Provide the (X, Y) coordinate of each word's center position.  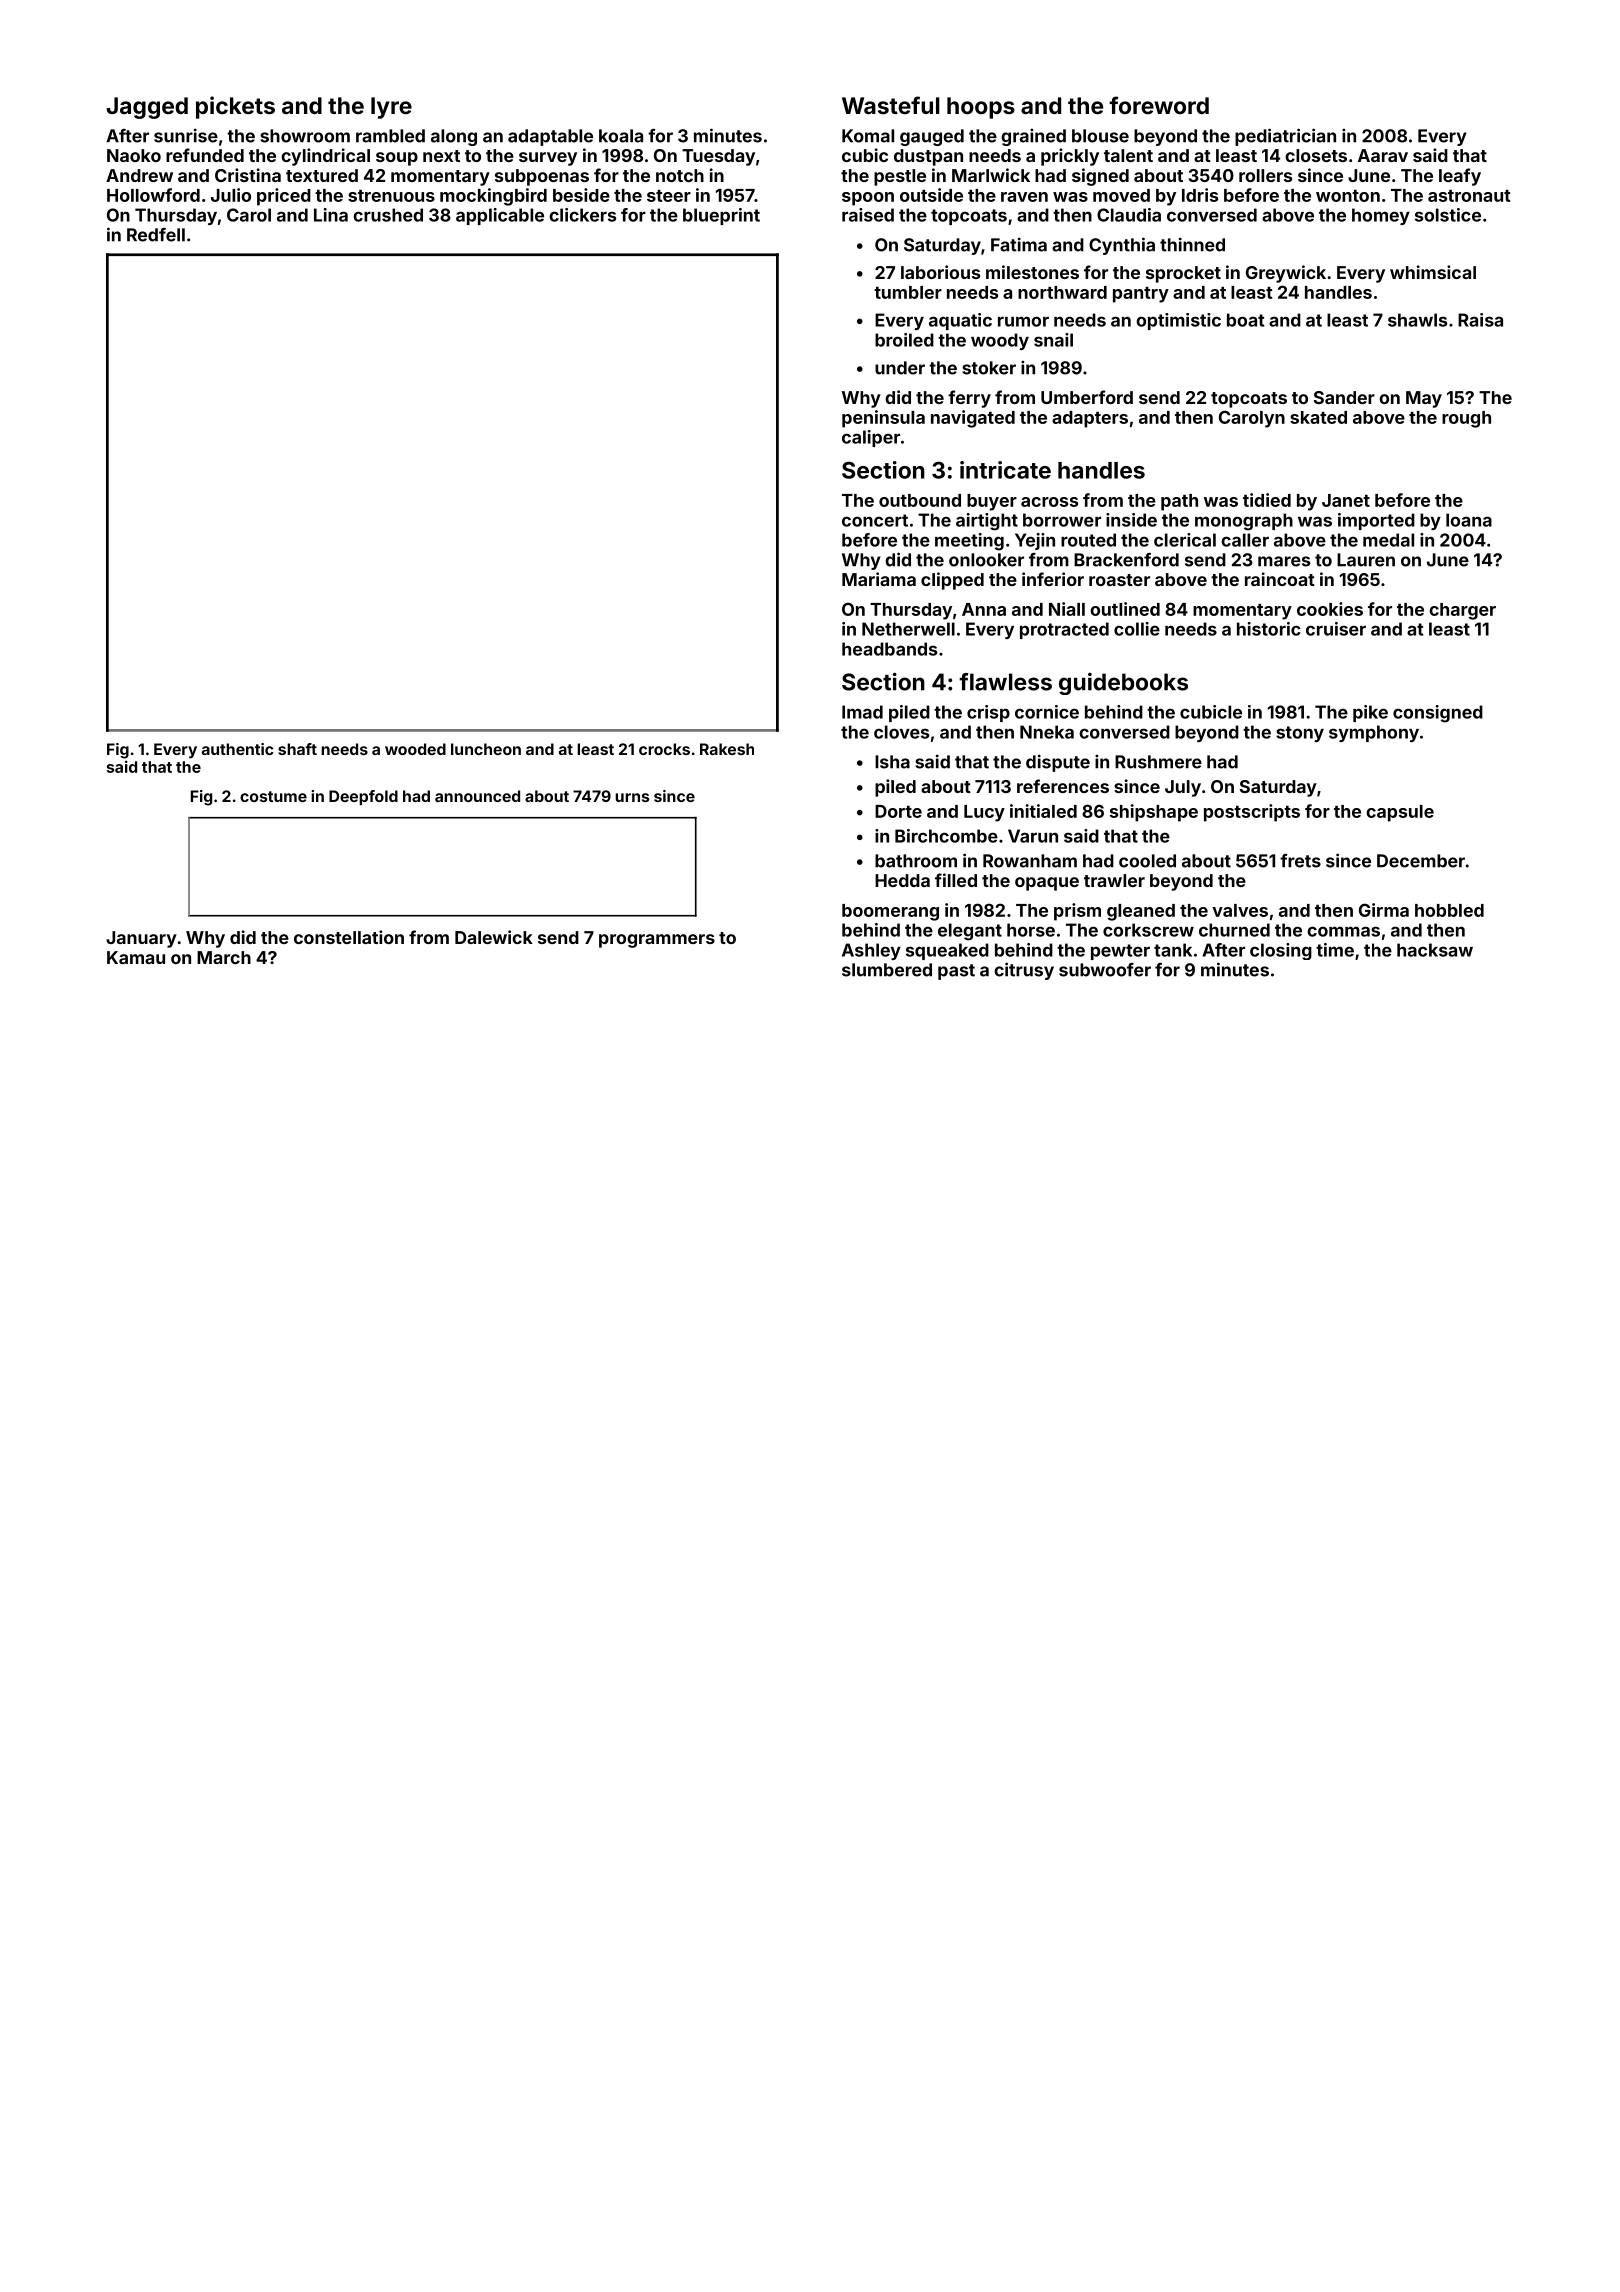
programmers (657, 941)
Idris (1200, 195)
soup (397, 159)
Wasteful (891, 105)
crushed (388, 215)
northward (1062, 292)
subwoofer (1105, 970)
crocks (664, 749)
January (141, 939)
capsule (1400, 813)
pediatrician (1285, 137)
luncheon (486, 749)
